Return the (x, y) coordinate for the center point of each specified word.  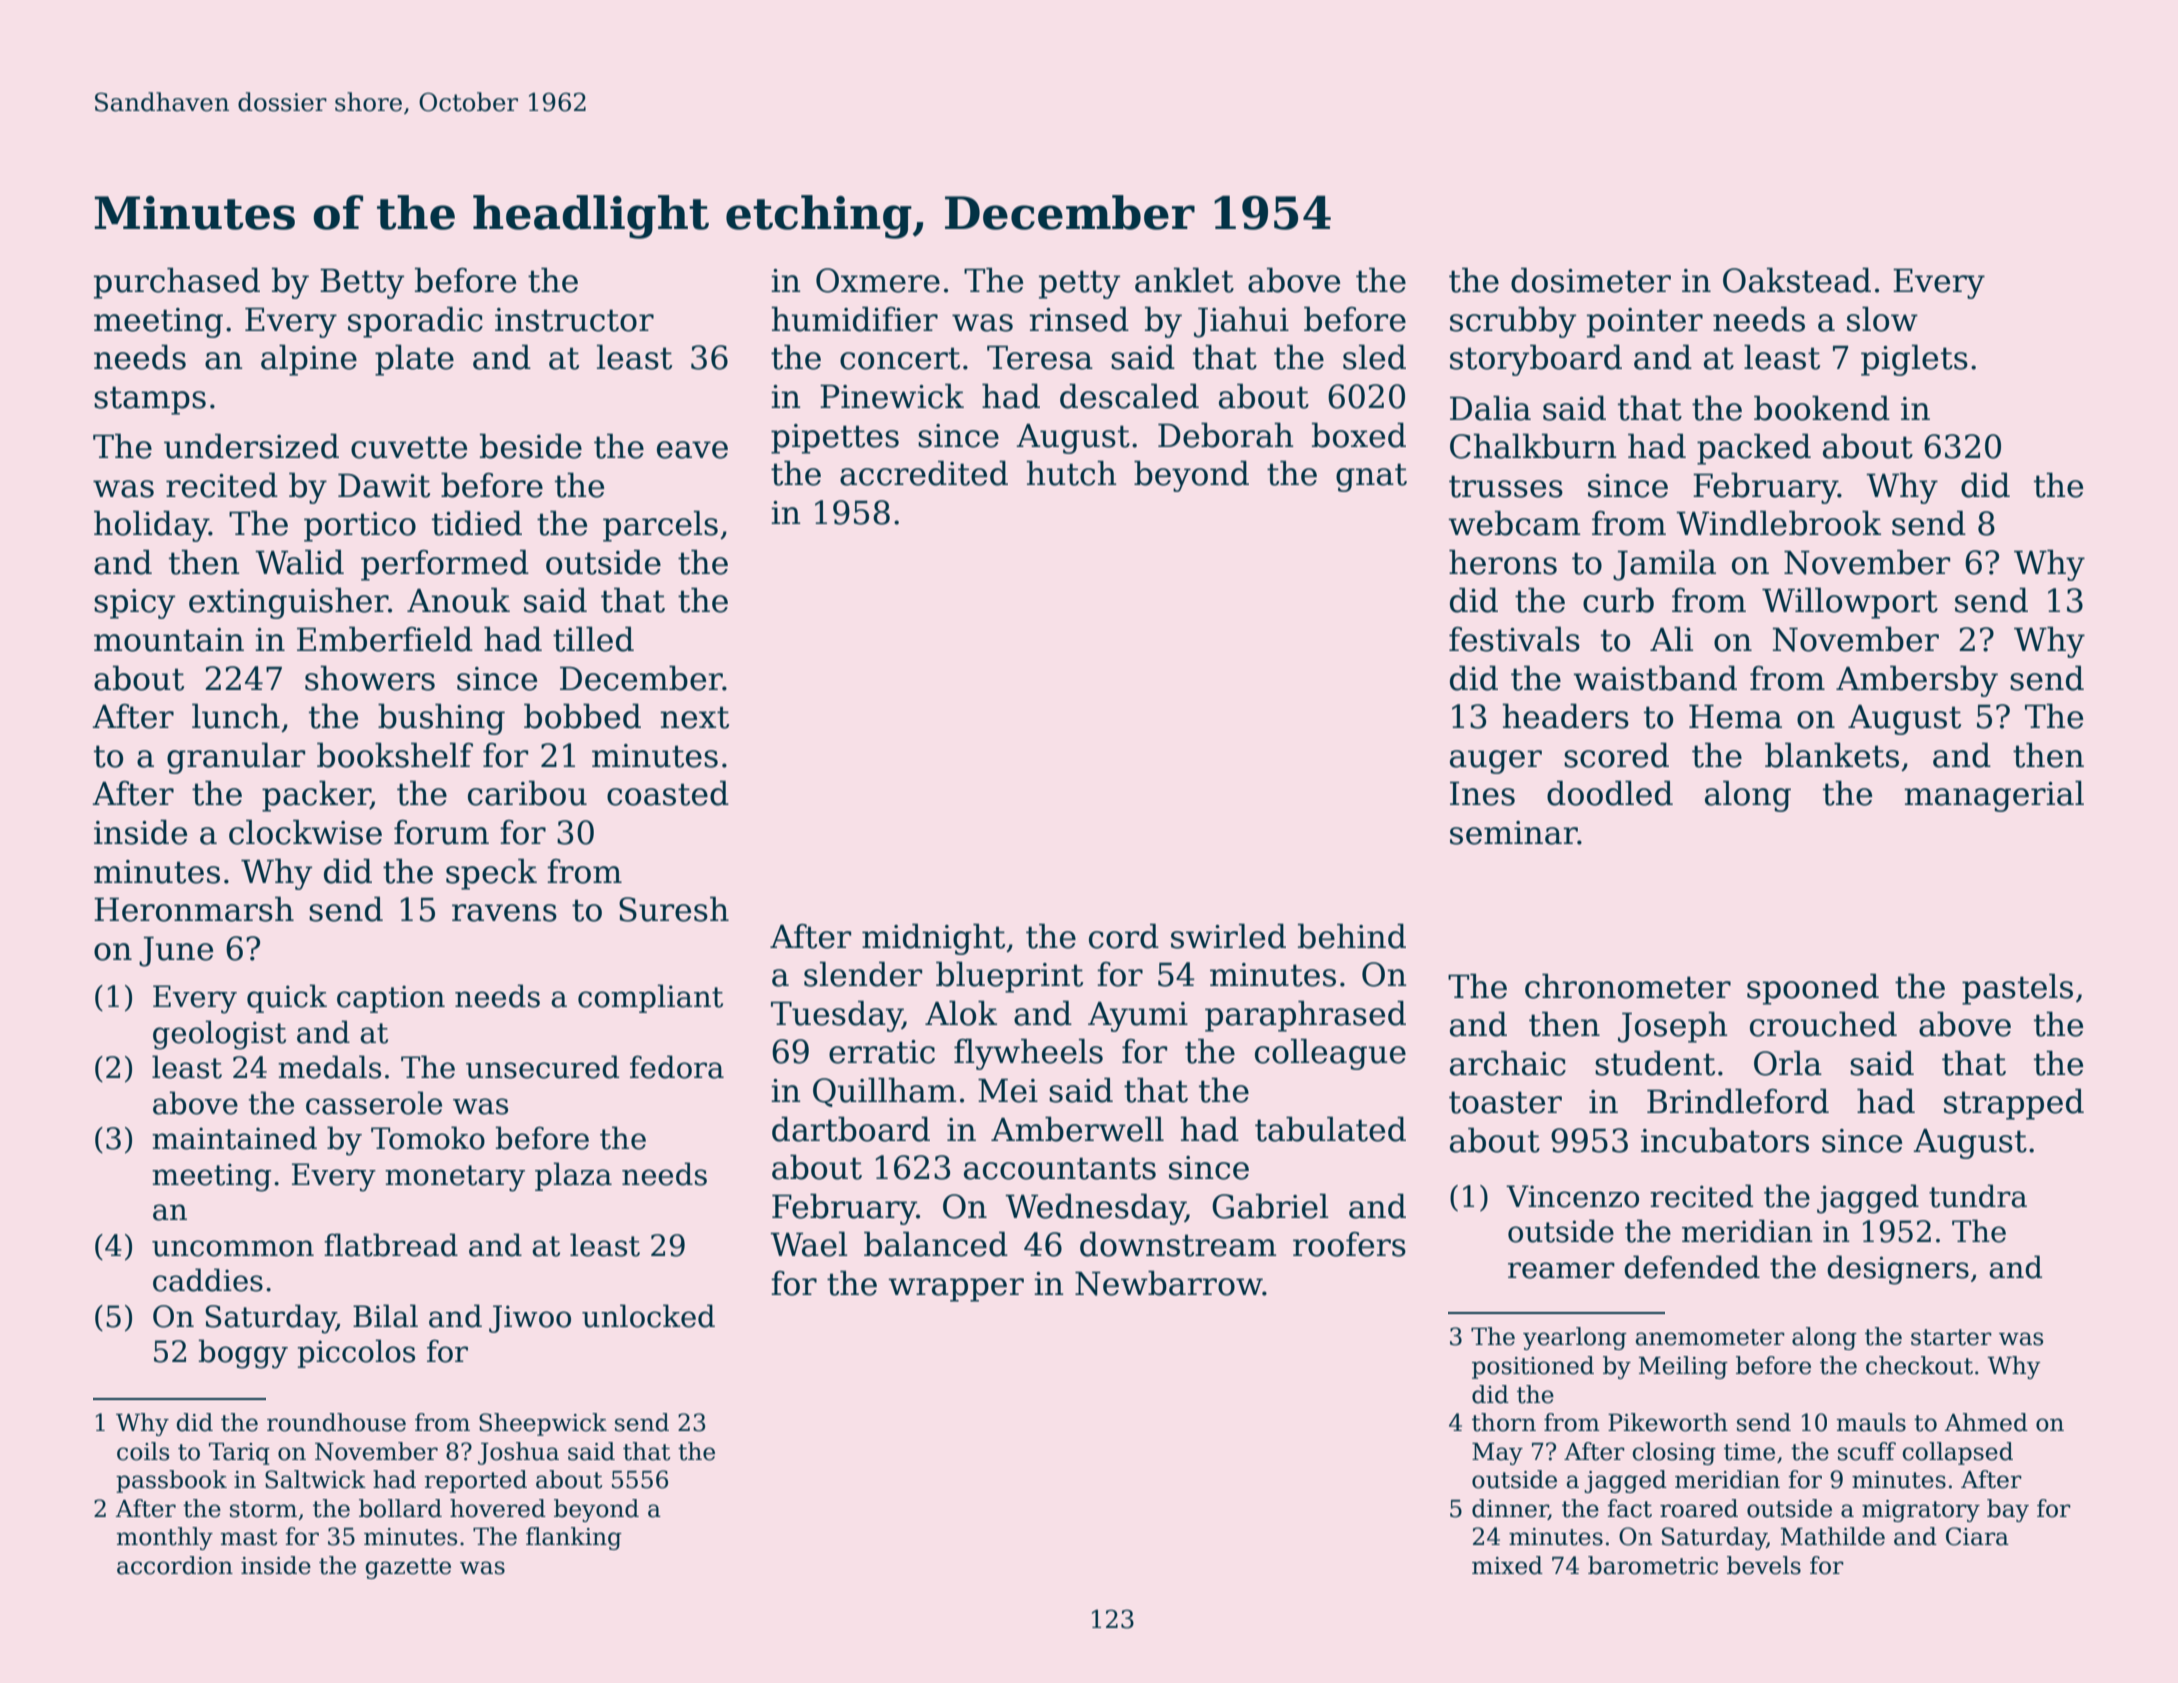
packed (1754, 449)
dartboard (851, 1129)
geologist (219, 1035)
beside (531, 446)
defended (1692, 1267)
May (1497, 1454)
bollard (400, 1508)
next (694, 717)
